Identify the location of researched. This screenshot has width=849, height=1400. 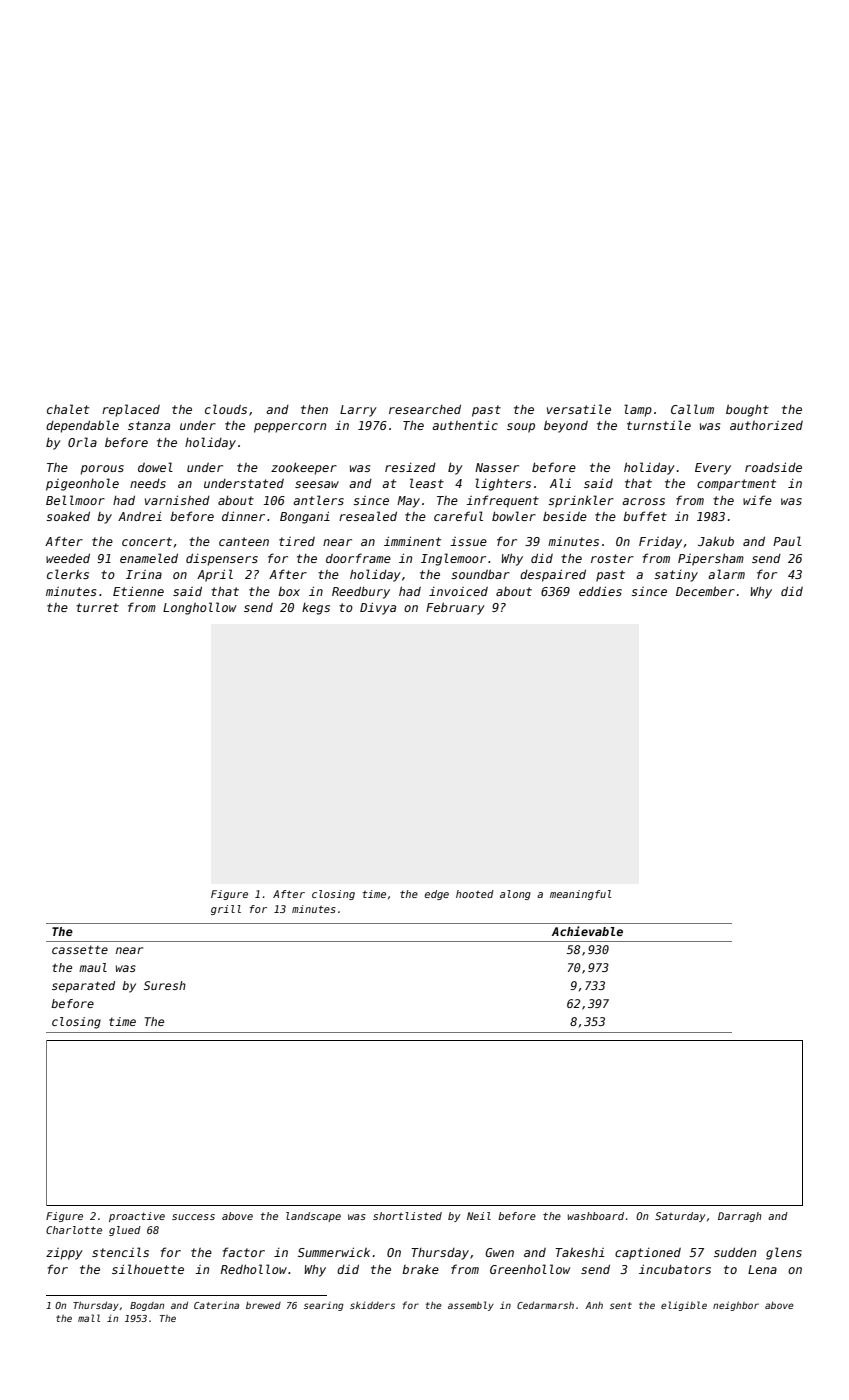
(425, 409).
